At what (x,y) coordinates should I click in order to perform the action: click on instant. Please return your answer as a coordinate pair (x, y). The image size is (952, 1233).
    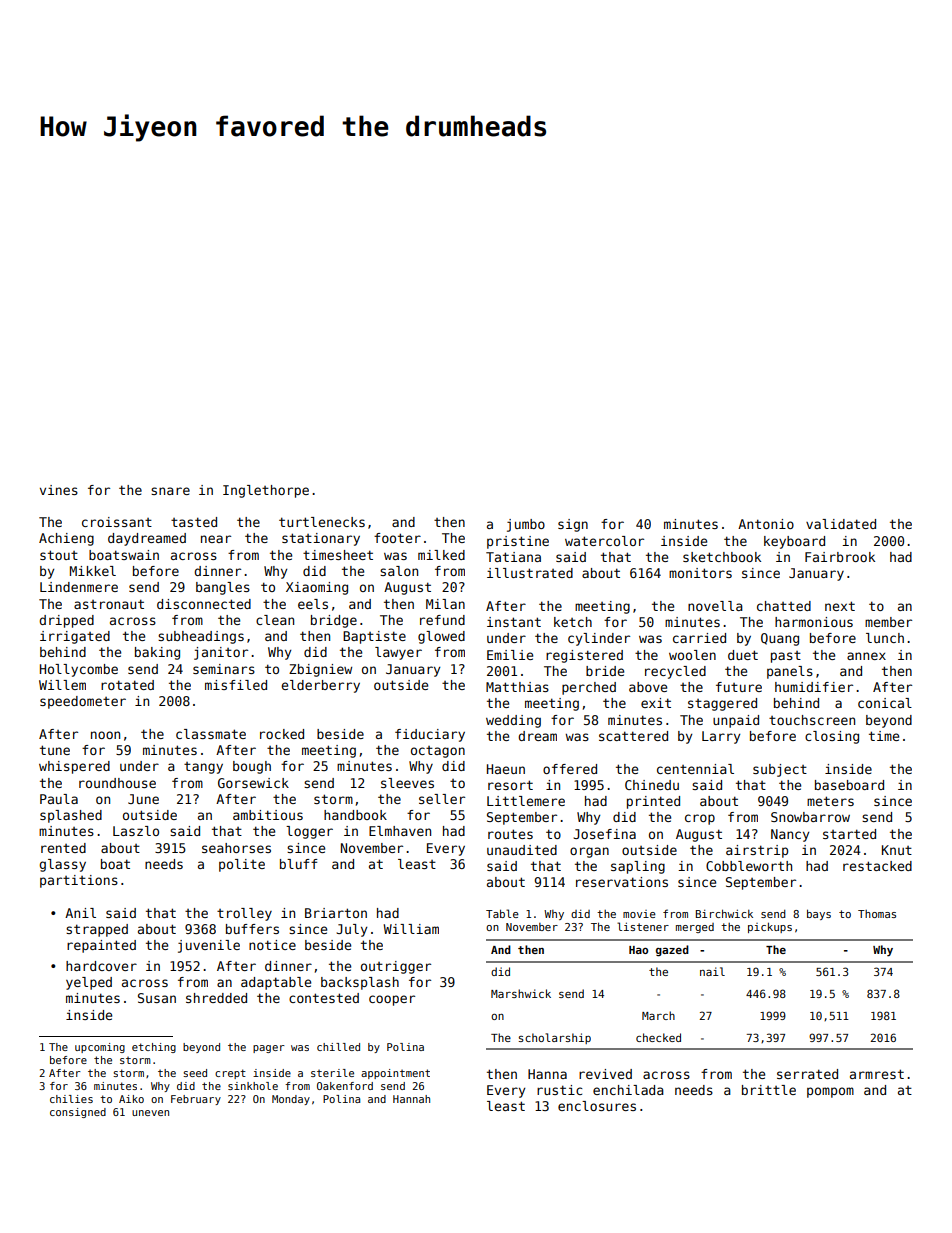
    Looking at the image, I should click on (514, 622).
